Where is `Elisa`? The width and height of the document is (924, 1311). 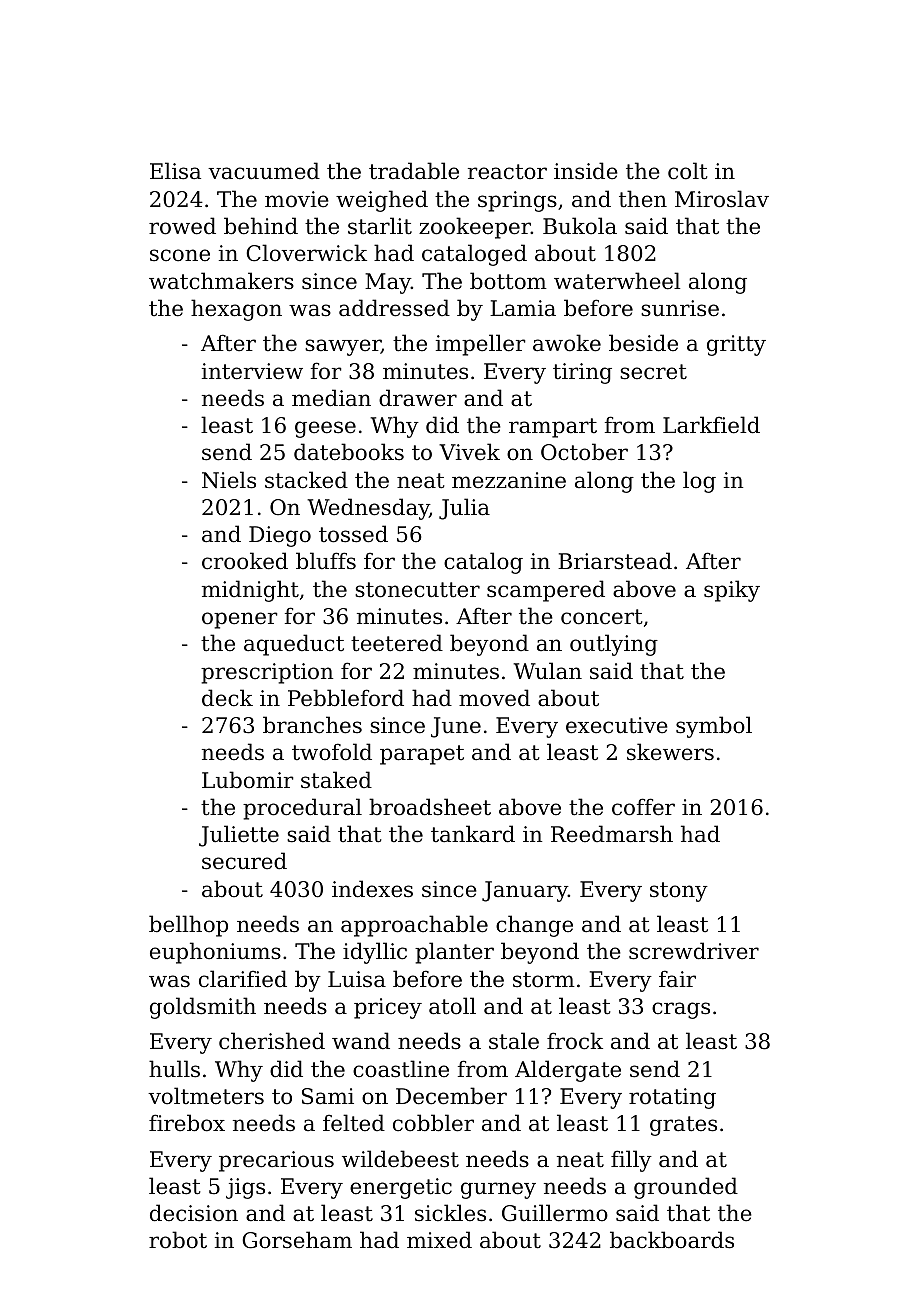 Elisa is located at coordinates (175, 171).
